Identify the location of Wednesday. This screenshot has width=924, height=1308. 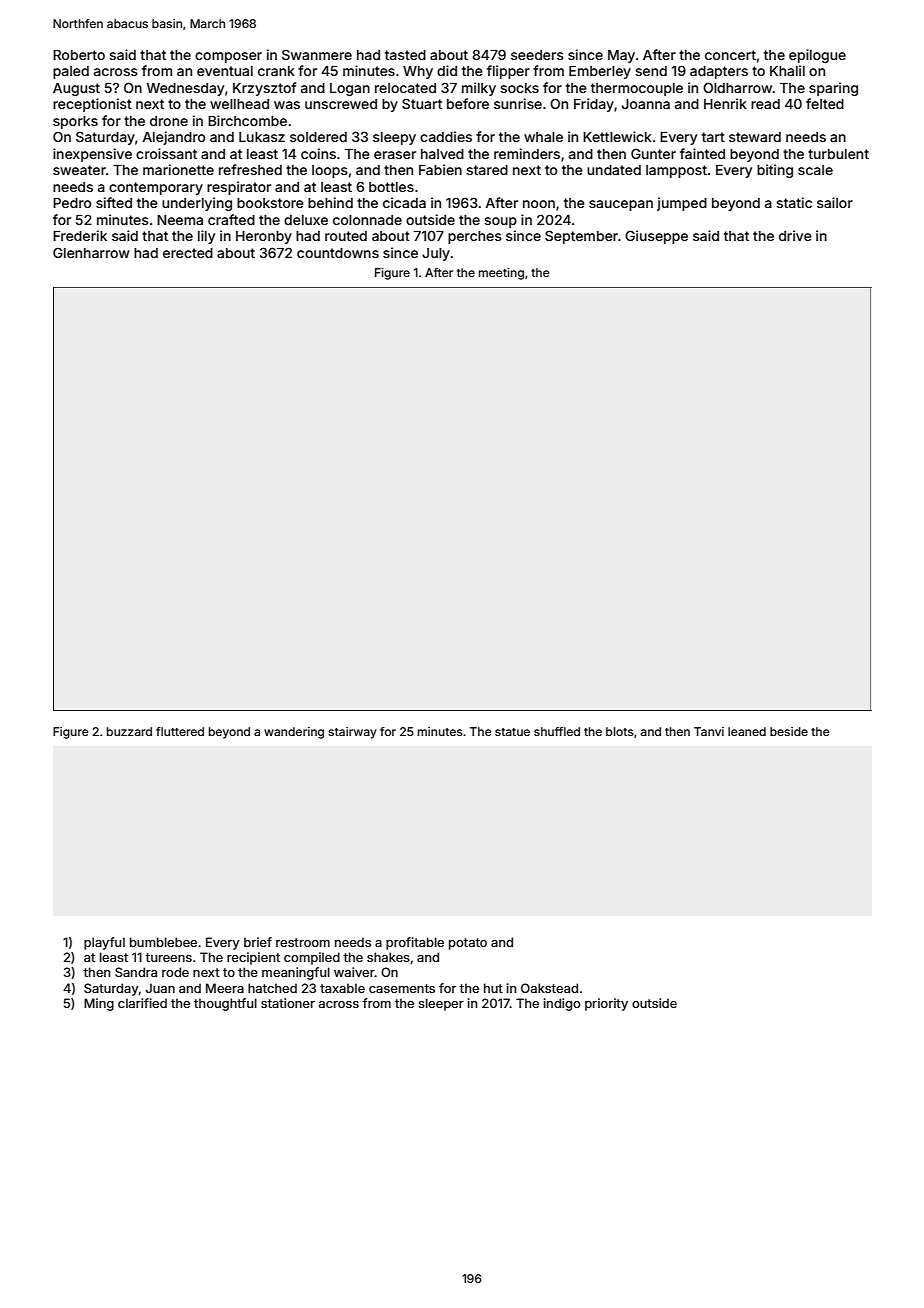
(185, 89).
